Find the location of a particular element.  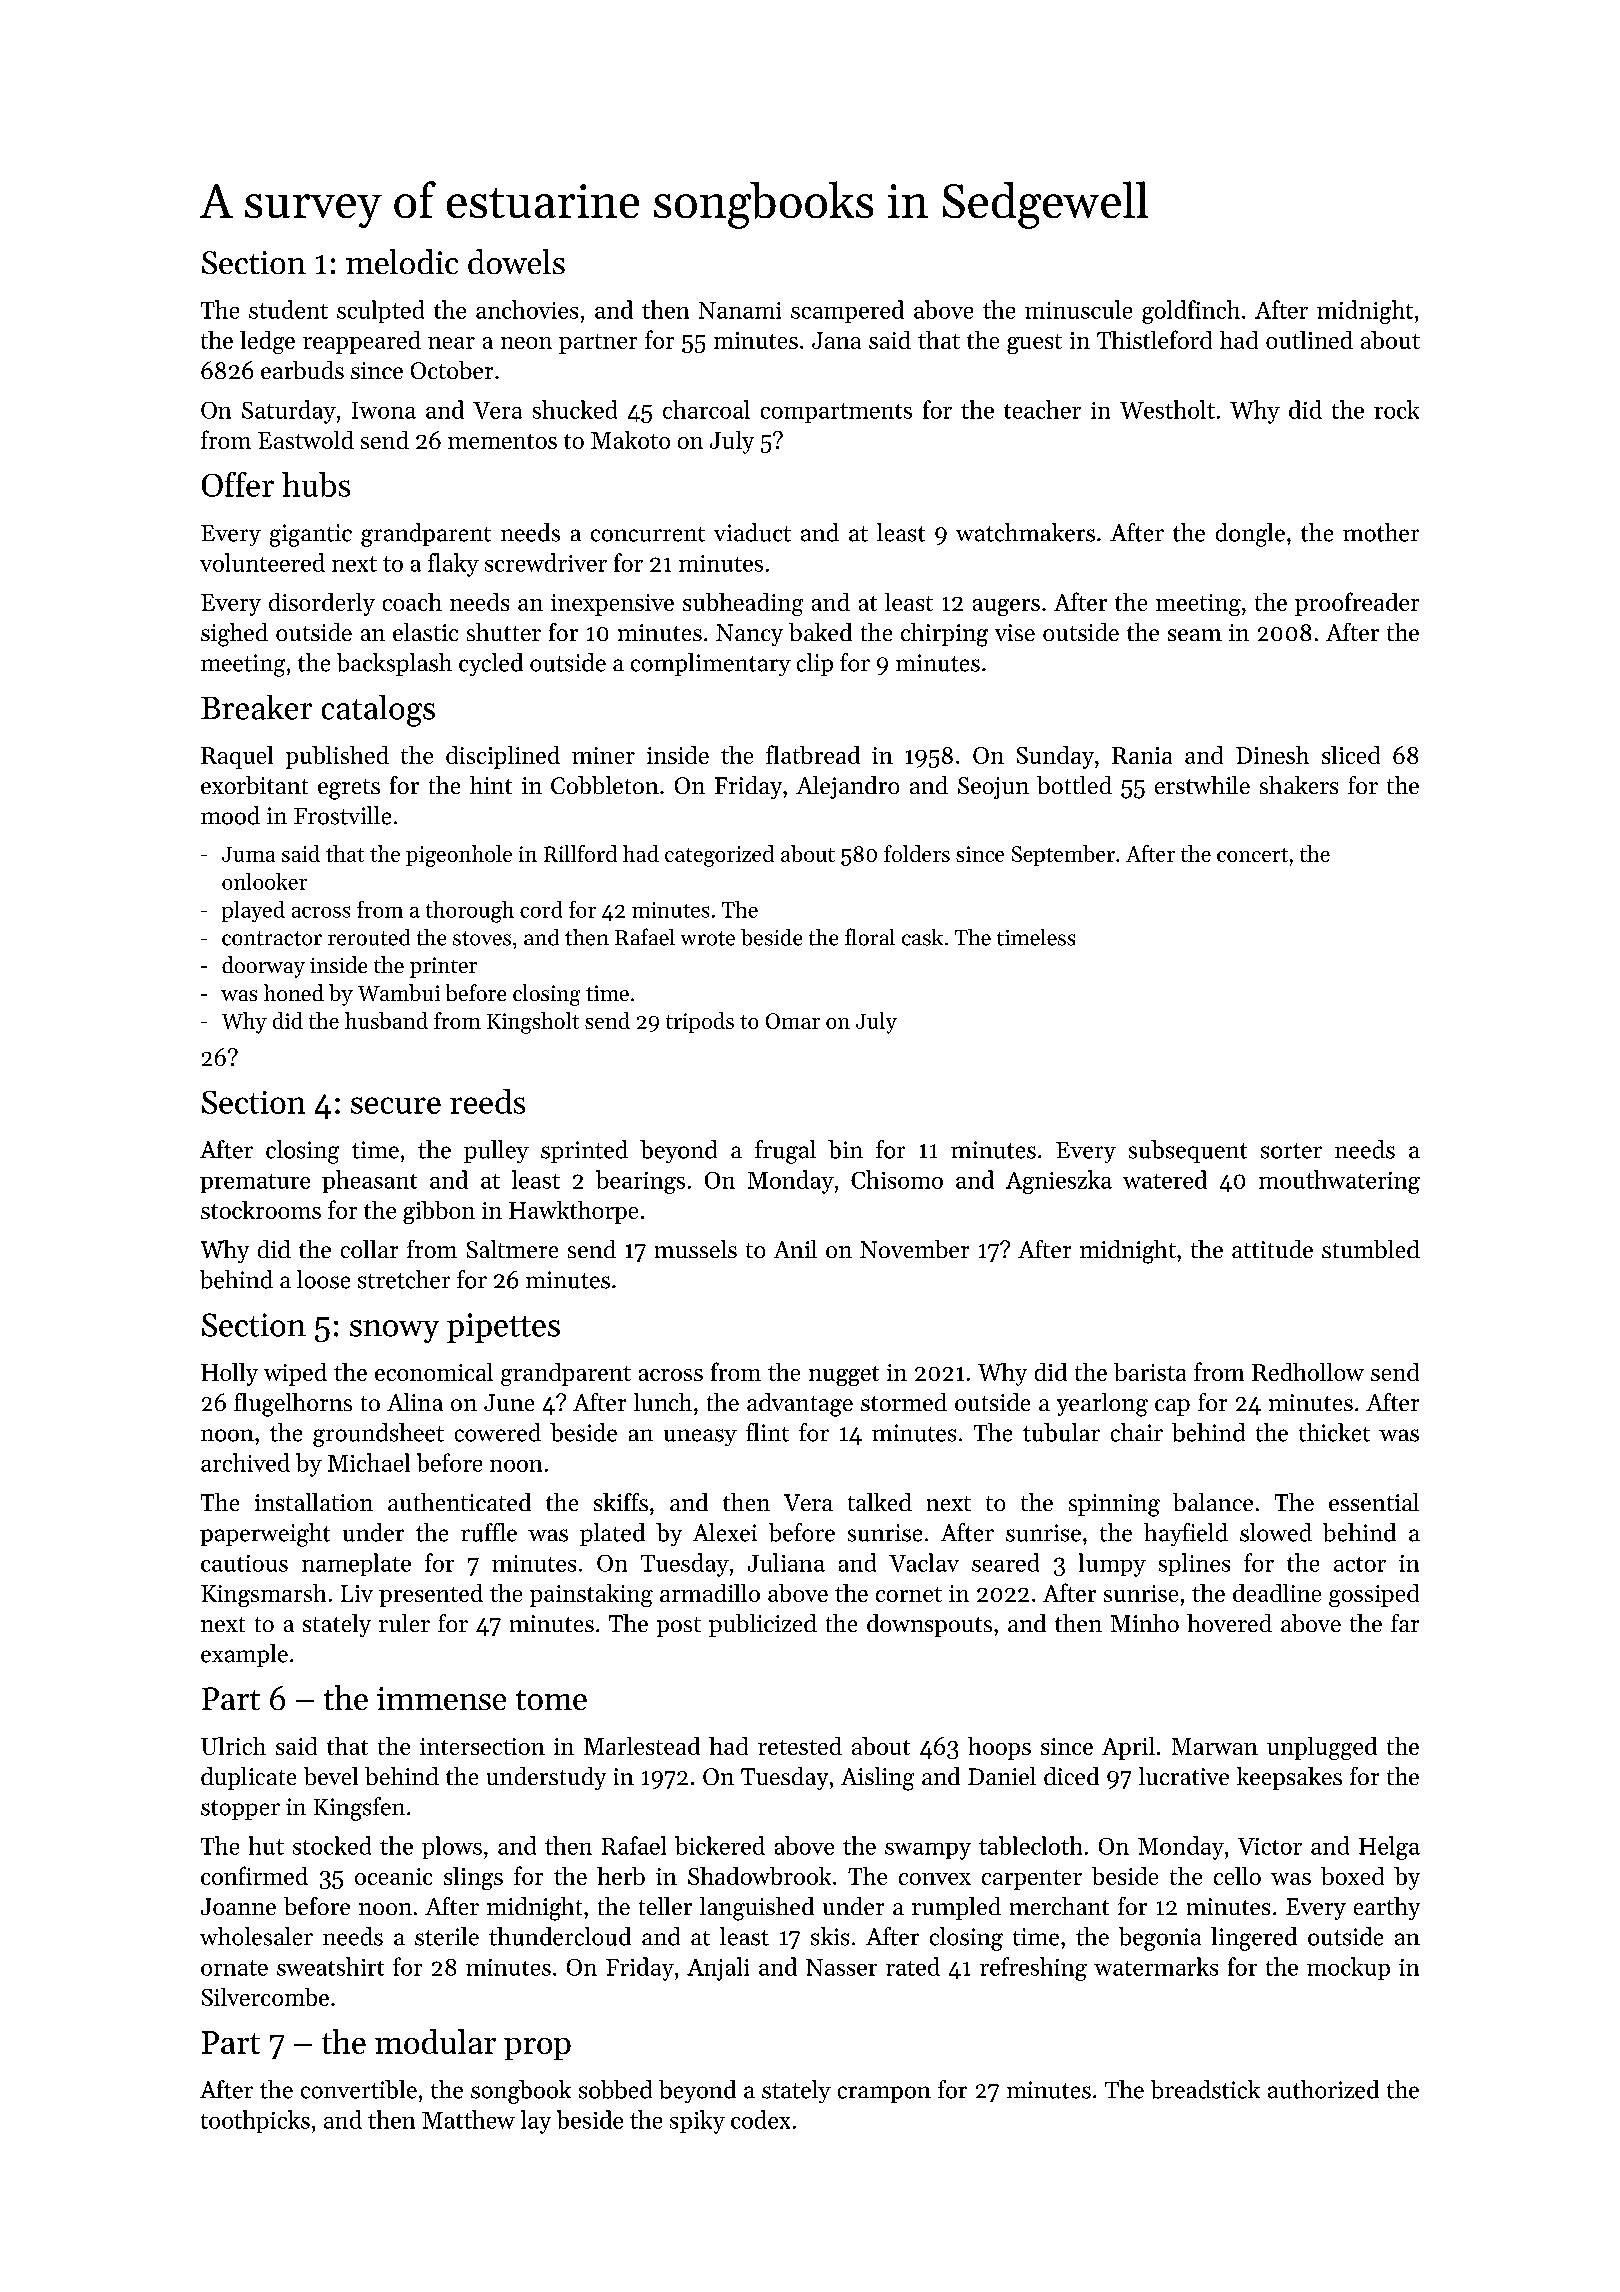

bevel is located at coordinates (331, 1776).
